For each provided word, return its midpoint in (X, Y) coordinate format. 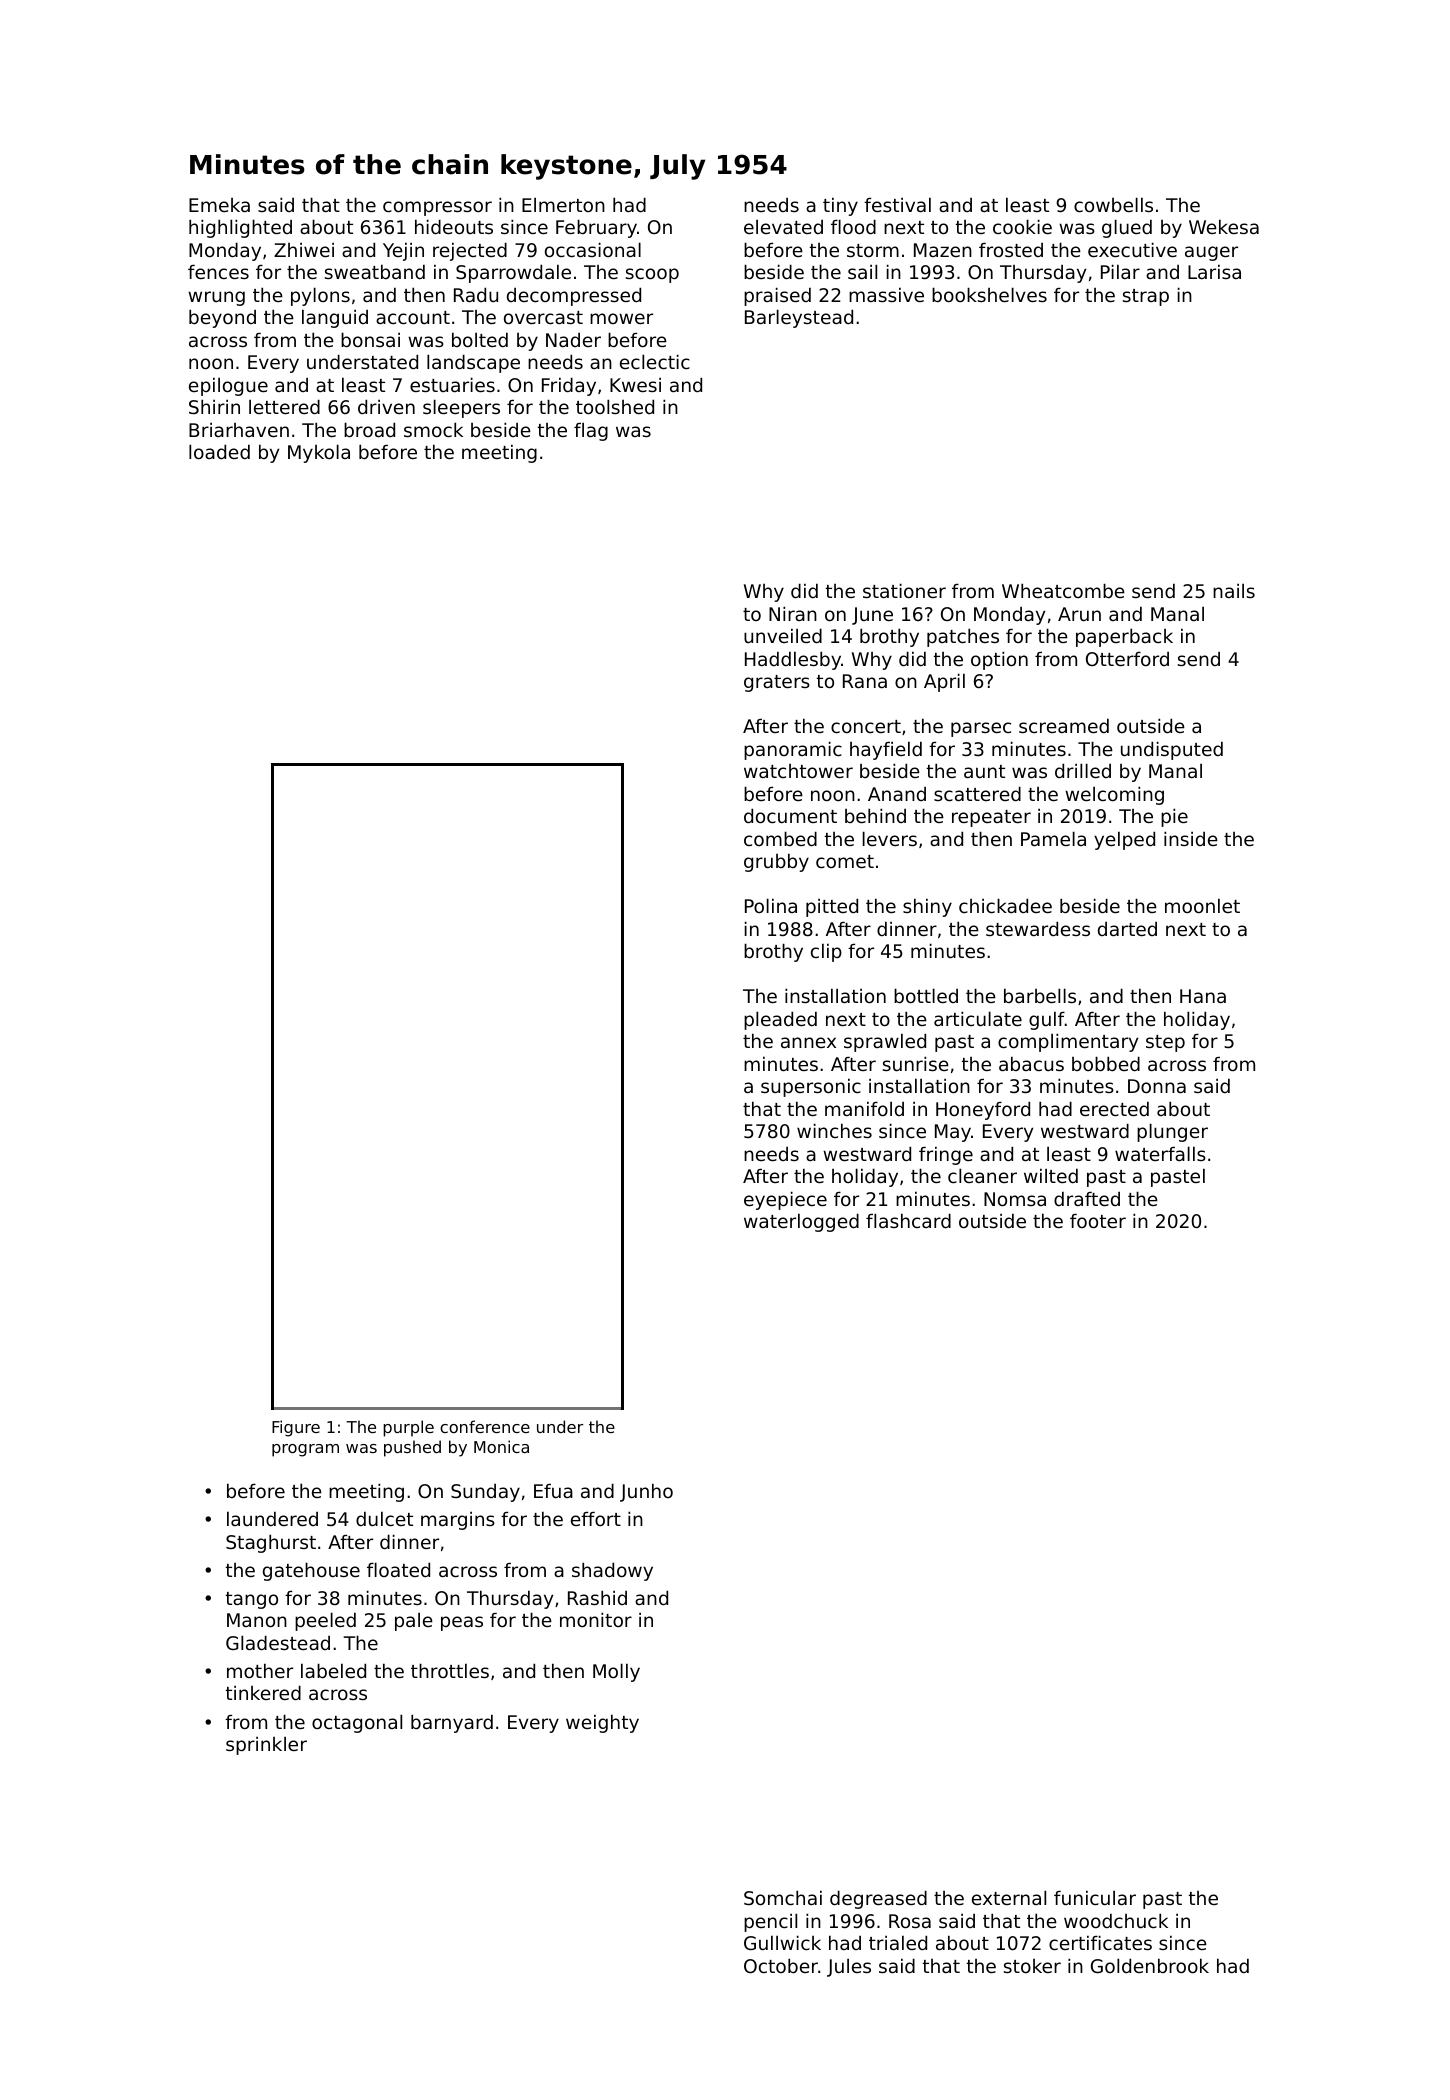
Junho (646, 1492)
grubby (776, 862)
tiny (840, 207)
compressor (437, 208)
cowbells (1113, 204)
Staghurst (271, 1543)
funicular (1095, 1898)
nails (1234, 591)
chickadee (1005, 905)
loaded (219, 451)
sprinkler (266, 1746)
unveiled (783, 635)
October (781, 1965)
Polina (771, 905)
